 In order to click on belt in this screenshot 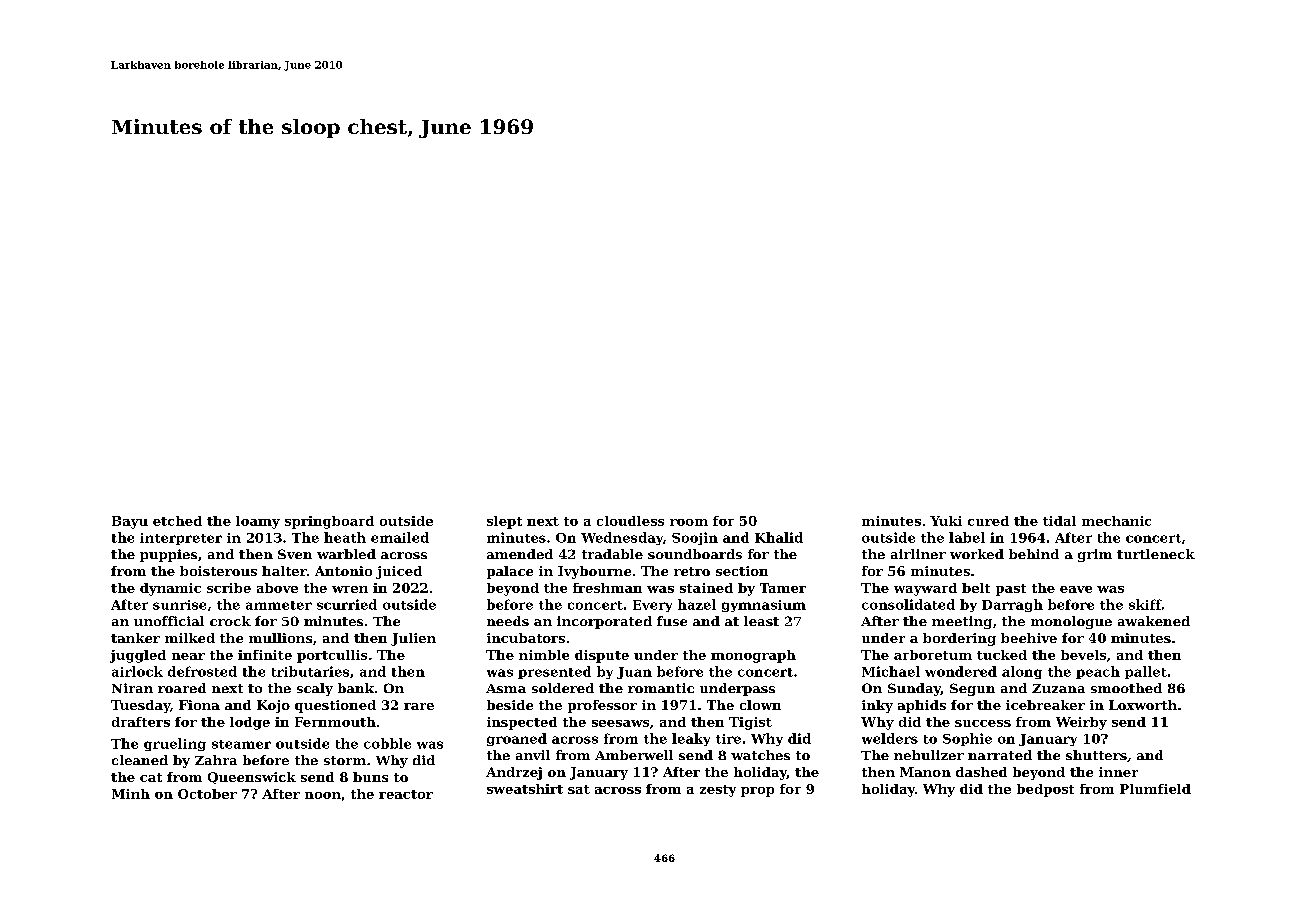, I will do `click(976, 588)`.
